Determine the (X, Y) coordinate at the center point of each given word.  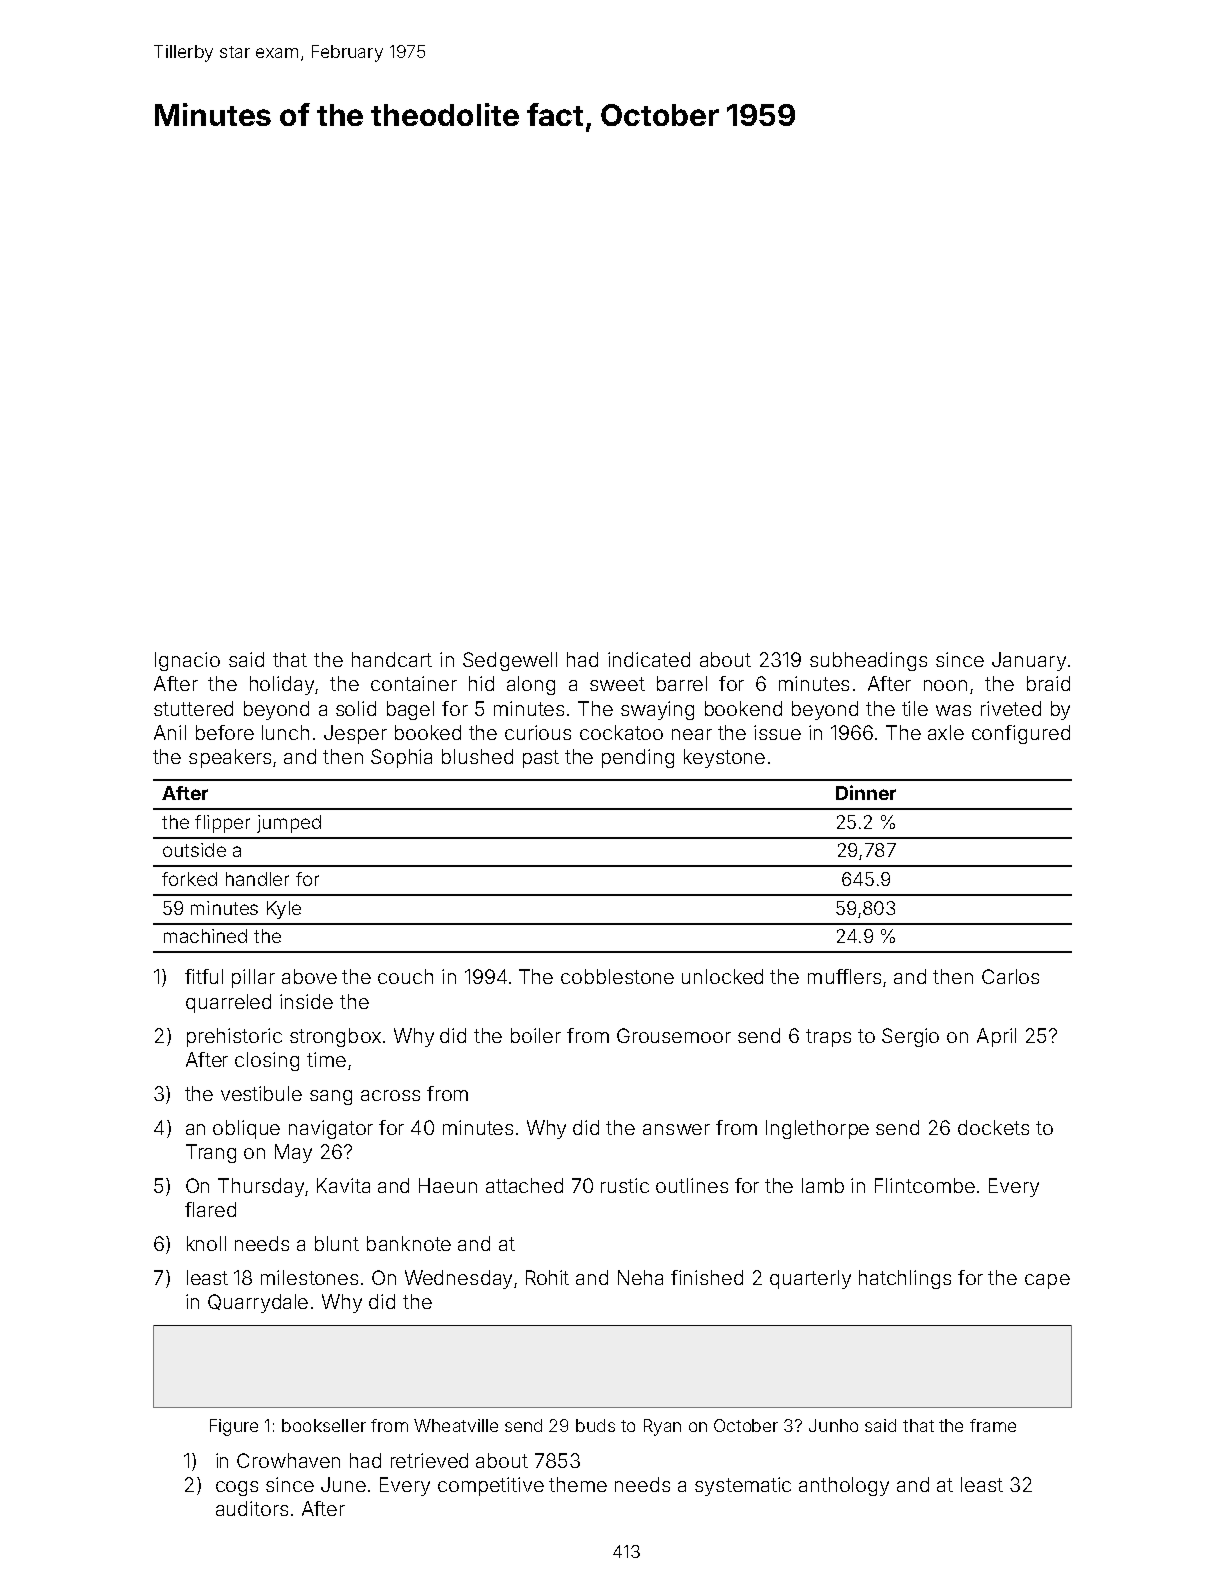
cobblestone (617, 976)
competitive (491, 1486)
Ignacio (187, 661)
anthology (844, 1486)
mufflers (844, 976)
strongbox (335, 1037)
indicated (649, 659)
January (1029, 661)
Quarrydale (258, 1303)
